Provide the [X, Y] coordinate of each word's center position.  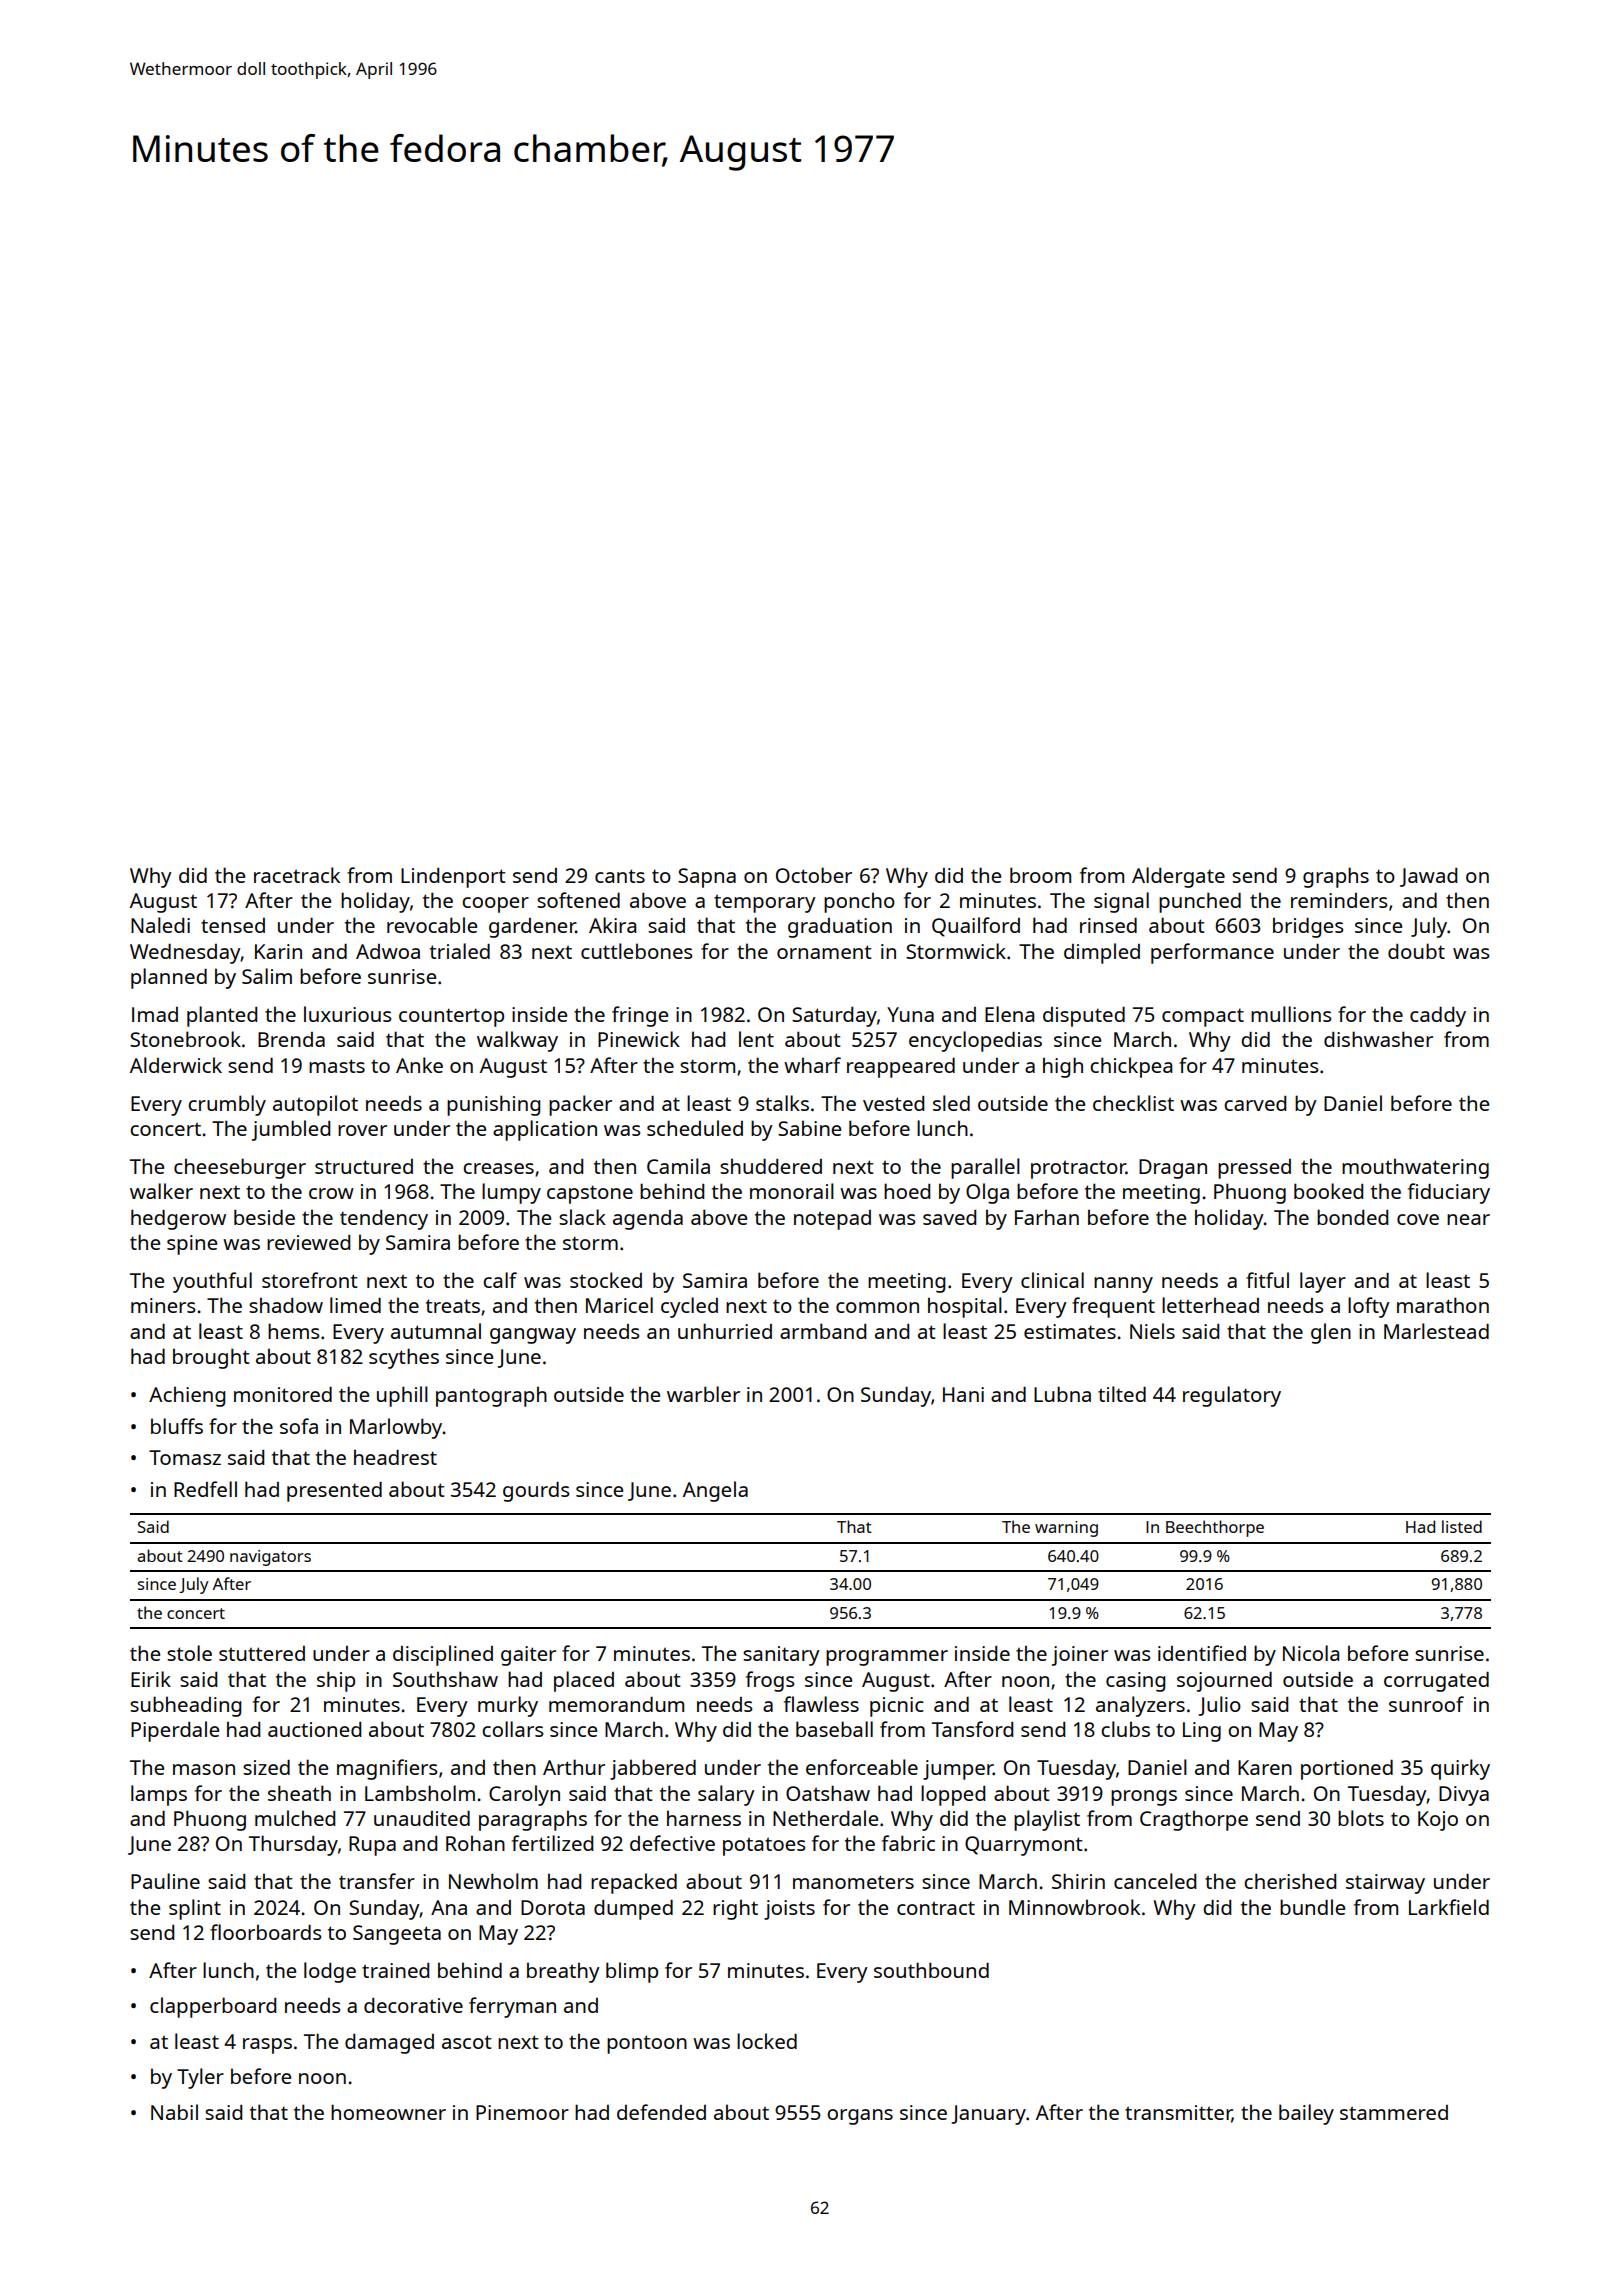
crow [331, 1193]
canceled [1155, 1881]
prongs [1144, 1798]
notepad [832, 1220]
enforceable [862, 1767]
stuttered [262, 1653]
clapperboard [213, 2007]
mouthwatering [1415, 1168]
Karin [278, 951]
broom [1040, 875]
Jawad [1428, 877]
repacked [634, 1883]
